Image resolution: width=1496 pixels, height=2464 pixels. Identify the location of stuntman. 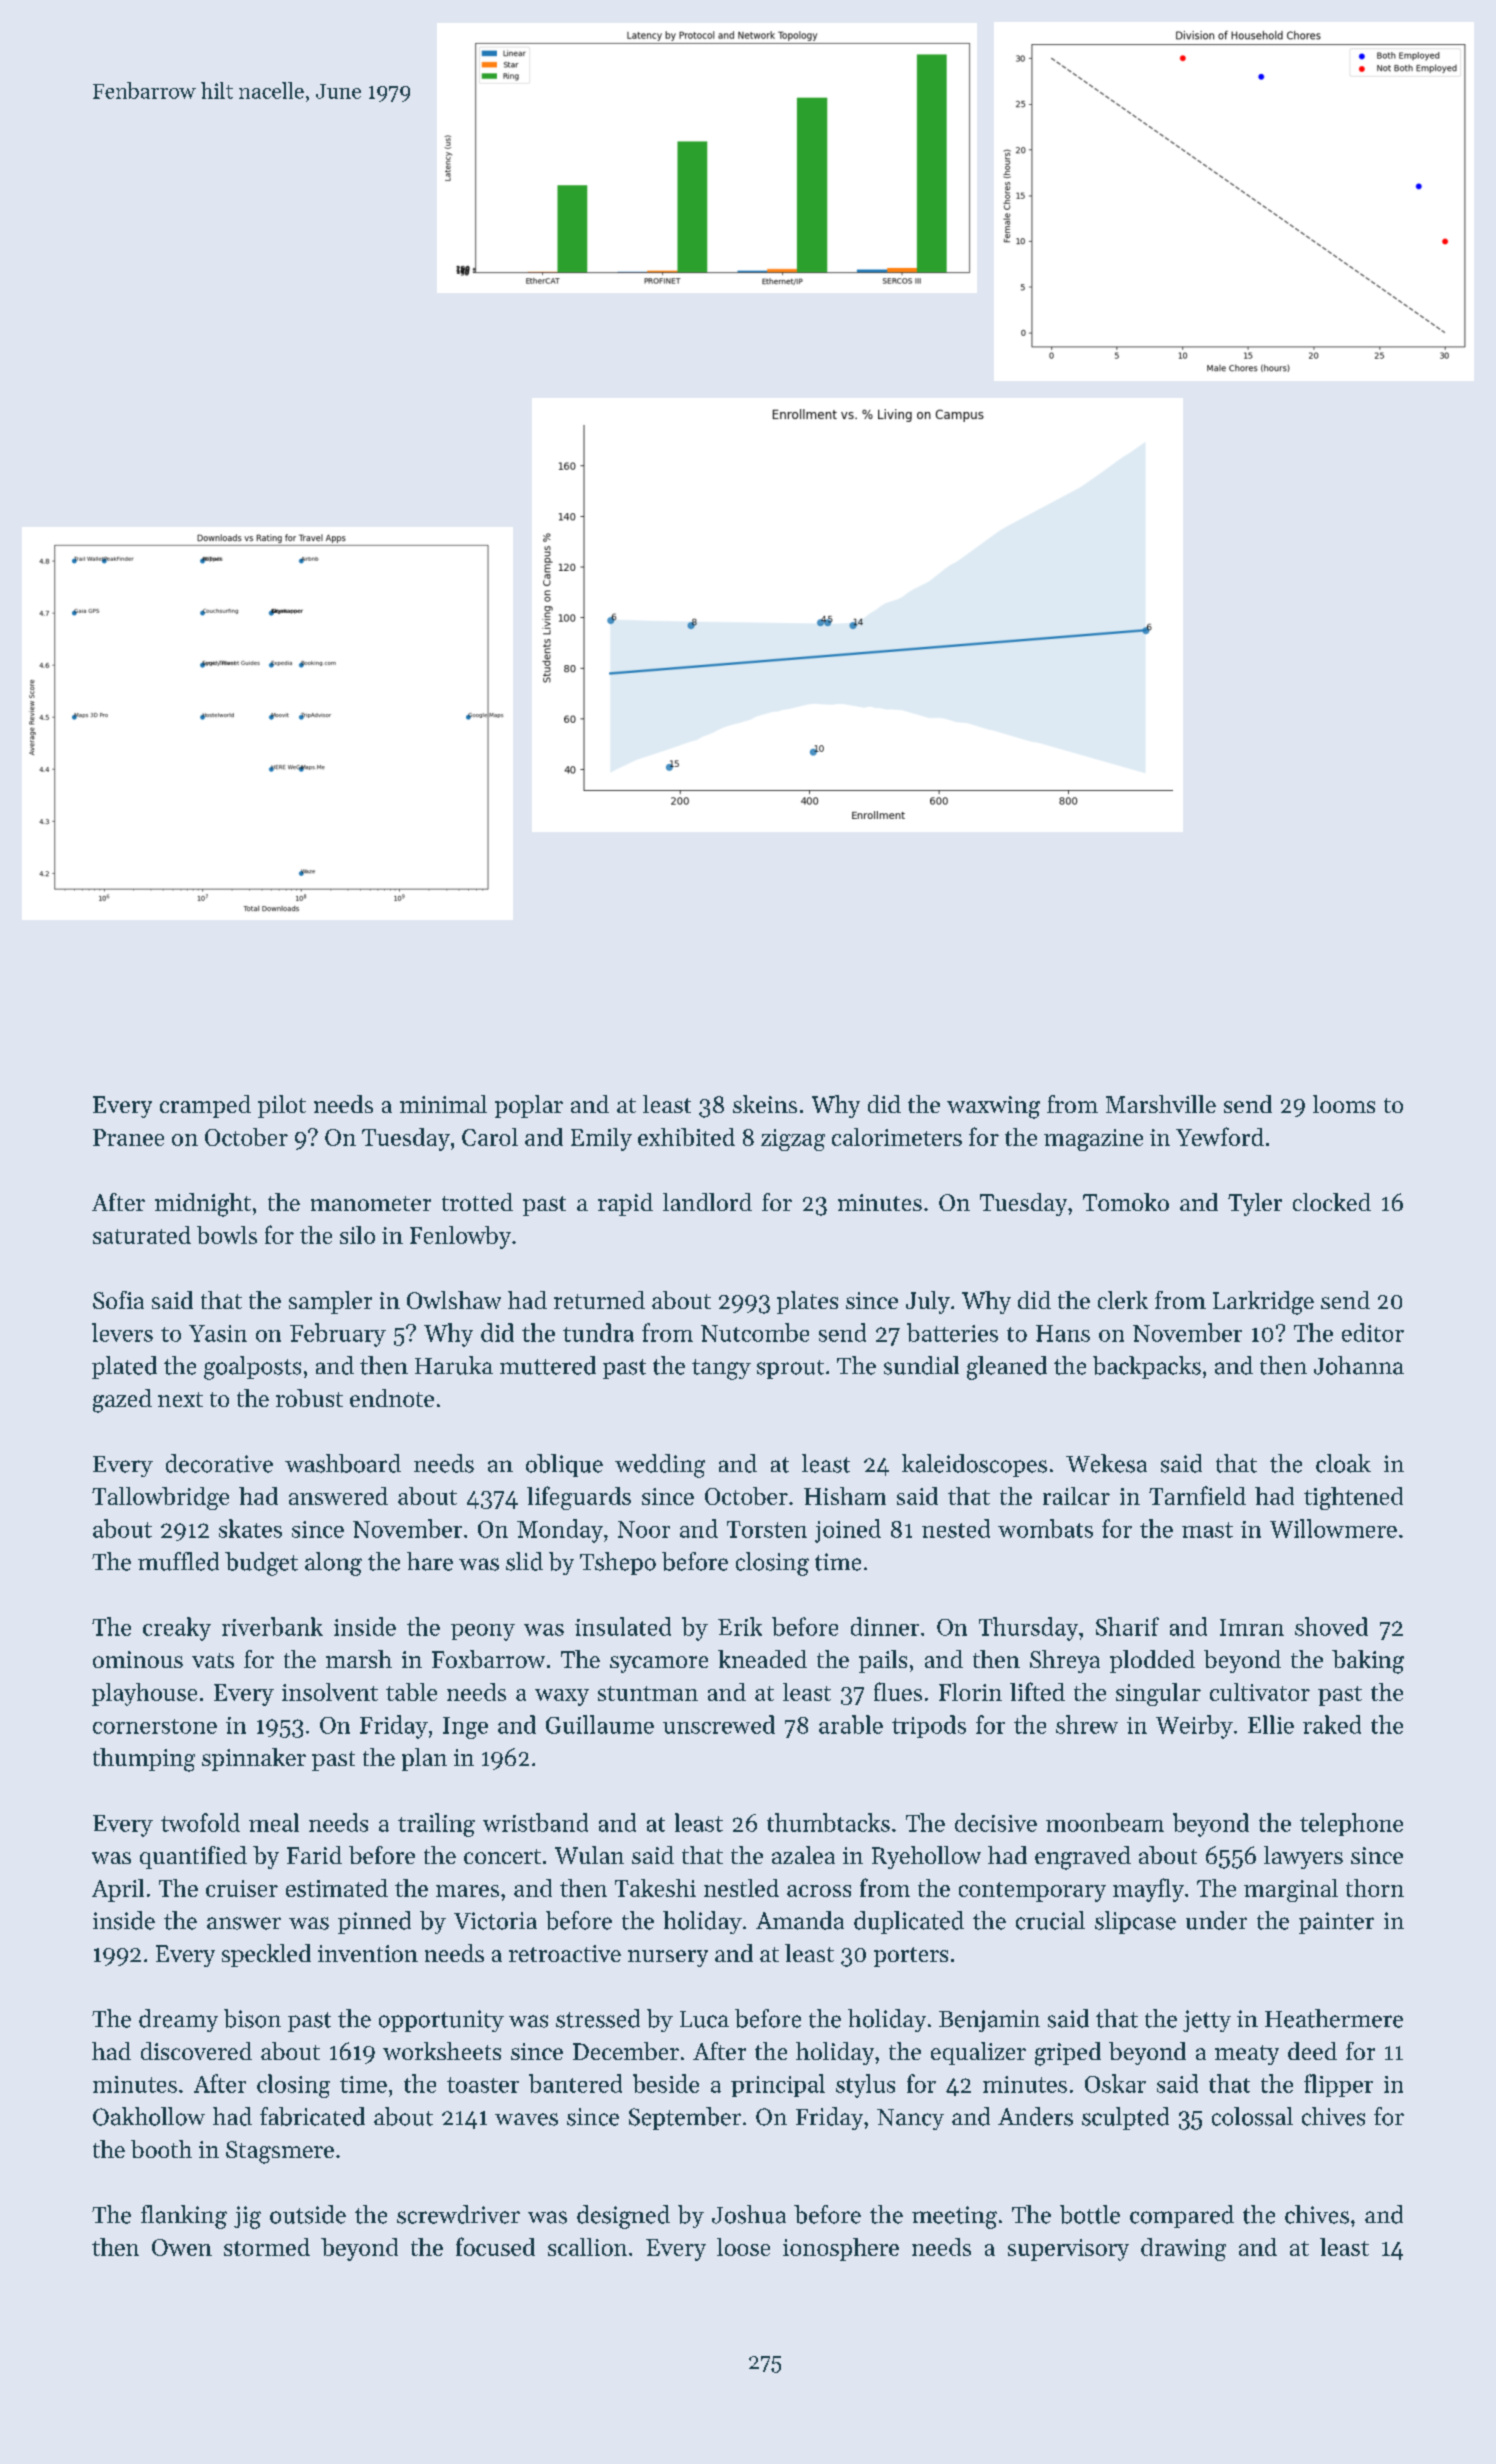
(648, 1693).
